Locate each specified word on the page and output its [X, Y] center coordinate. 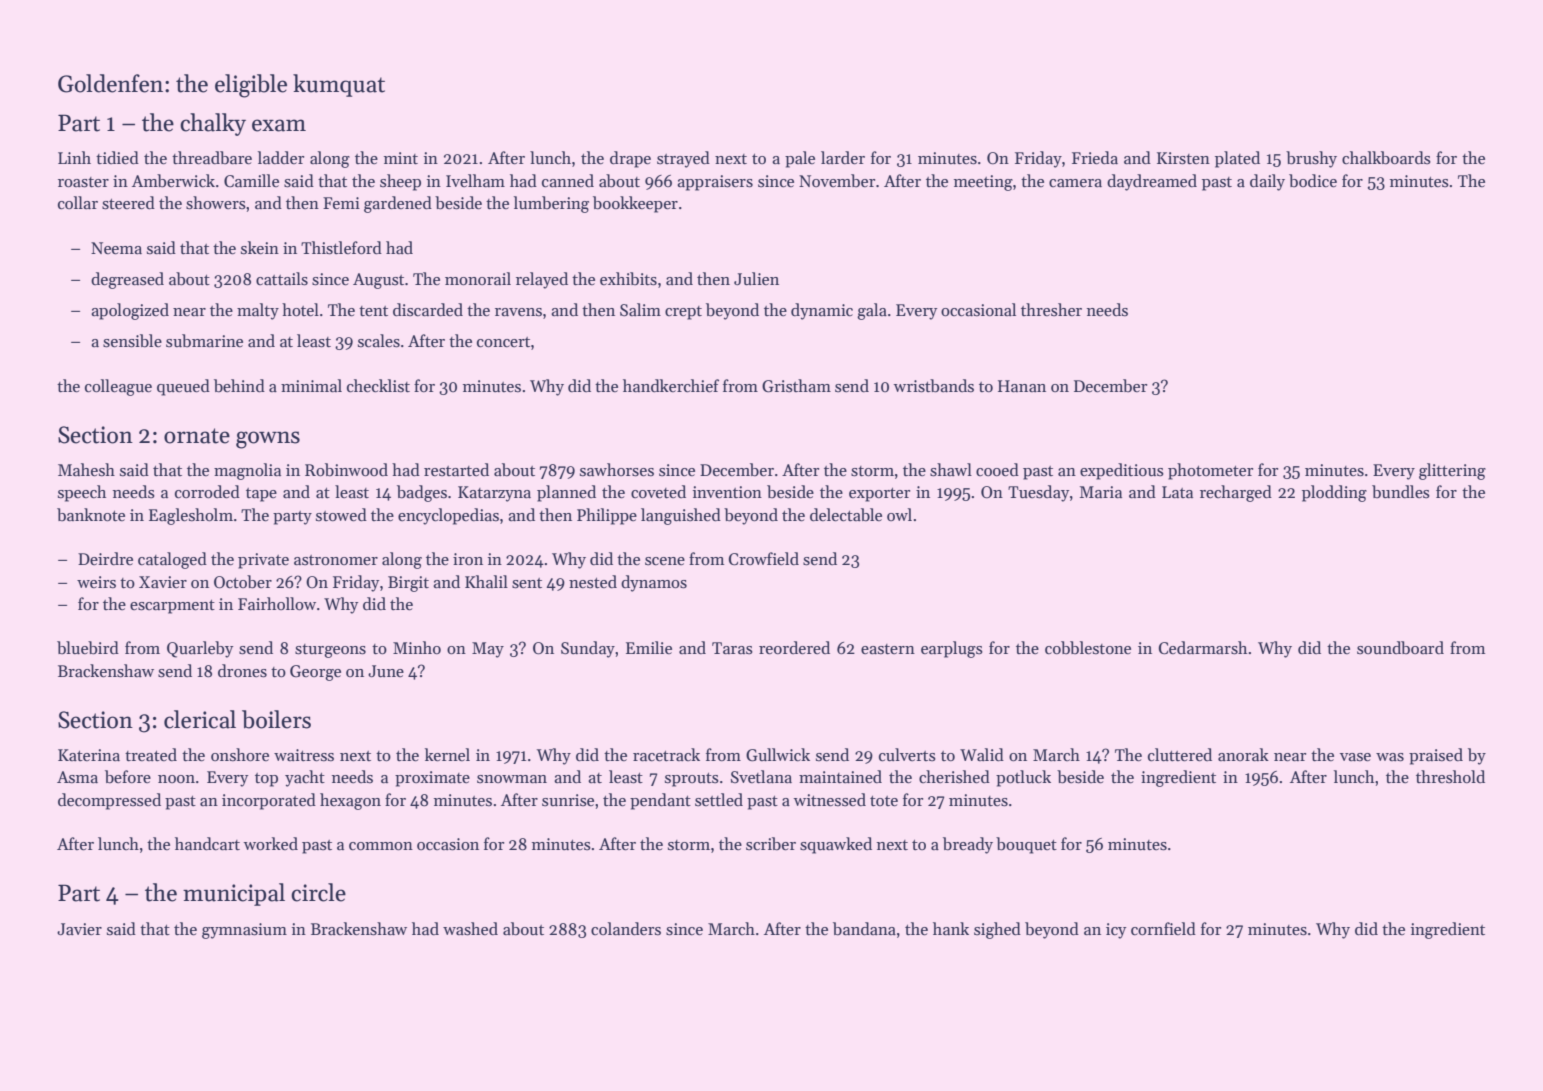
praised [1436, 756]
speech [82, 493]
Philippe [607, 516]
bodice [1313, 181]
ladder [281, 157]
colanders [626, 929]
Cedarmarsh [1203, 648]
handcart [207, 843]
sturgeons [330, 651]
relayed [542, 280]
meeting [983, 183]
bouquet [1026, 845]
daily [1267, 182]
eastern [888, 649]
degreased [127, 280]
